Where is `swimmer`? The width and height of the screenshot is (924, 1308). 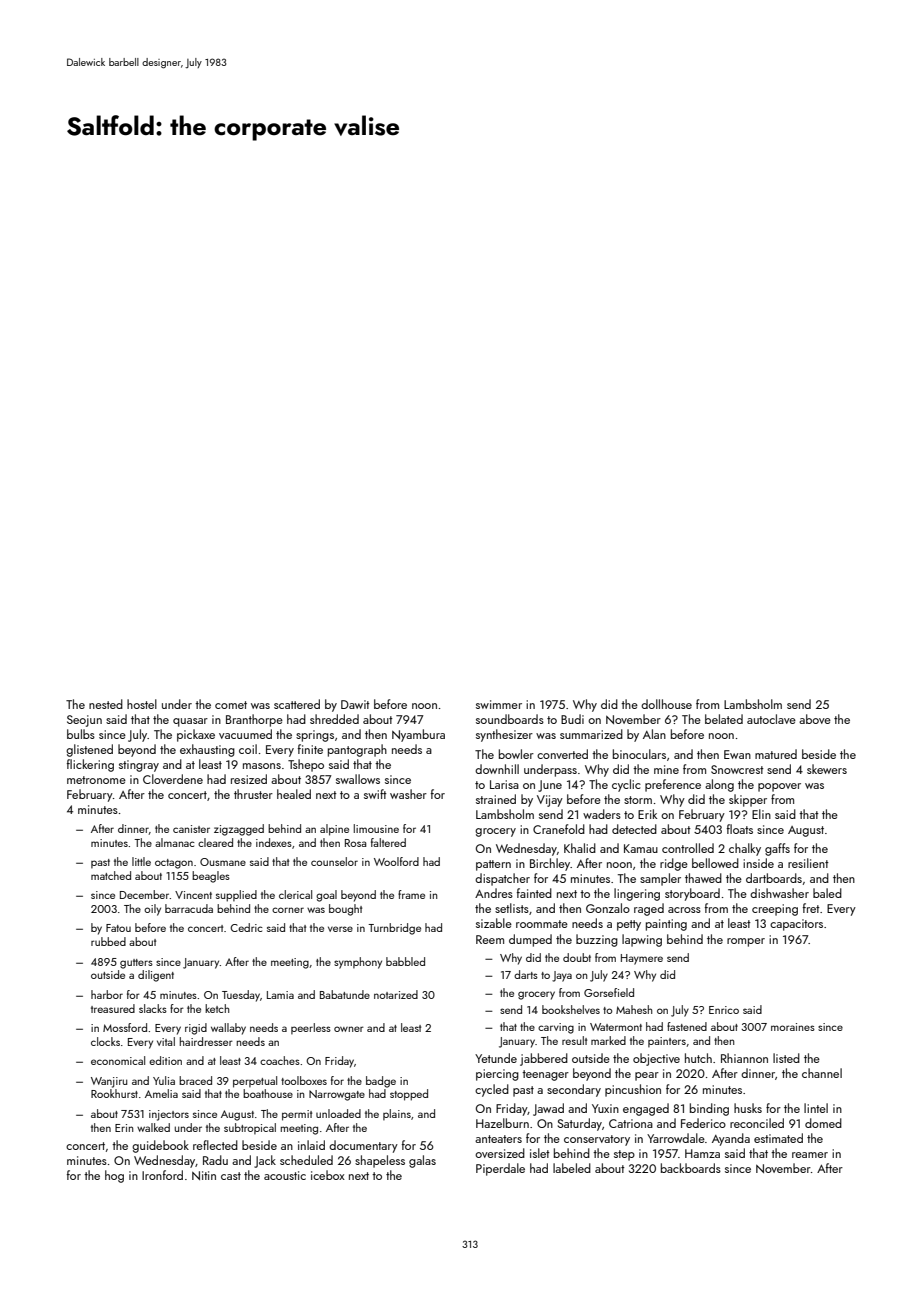 swimmer is located at coordinates (499, 704).
